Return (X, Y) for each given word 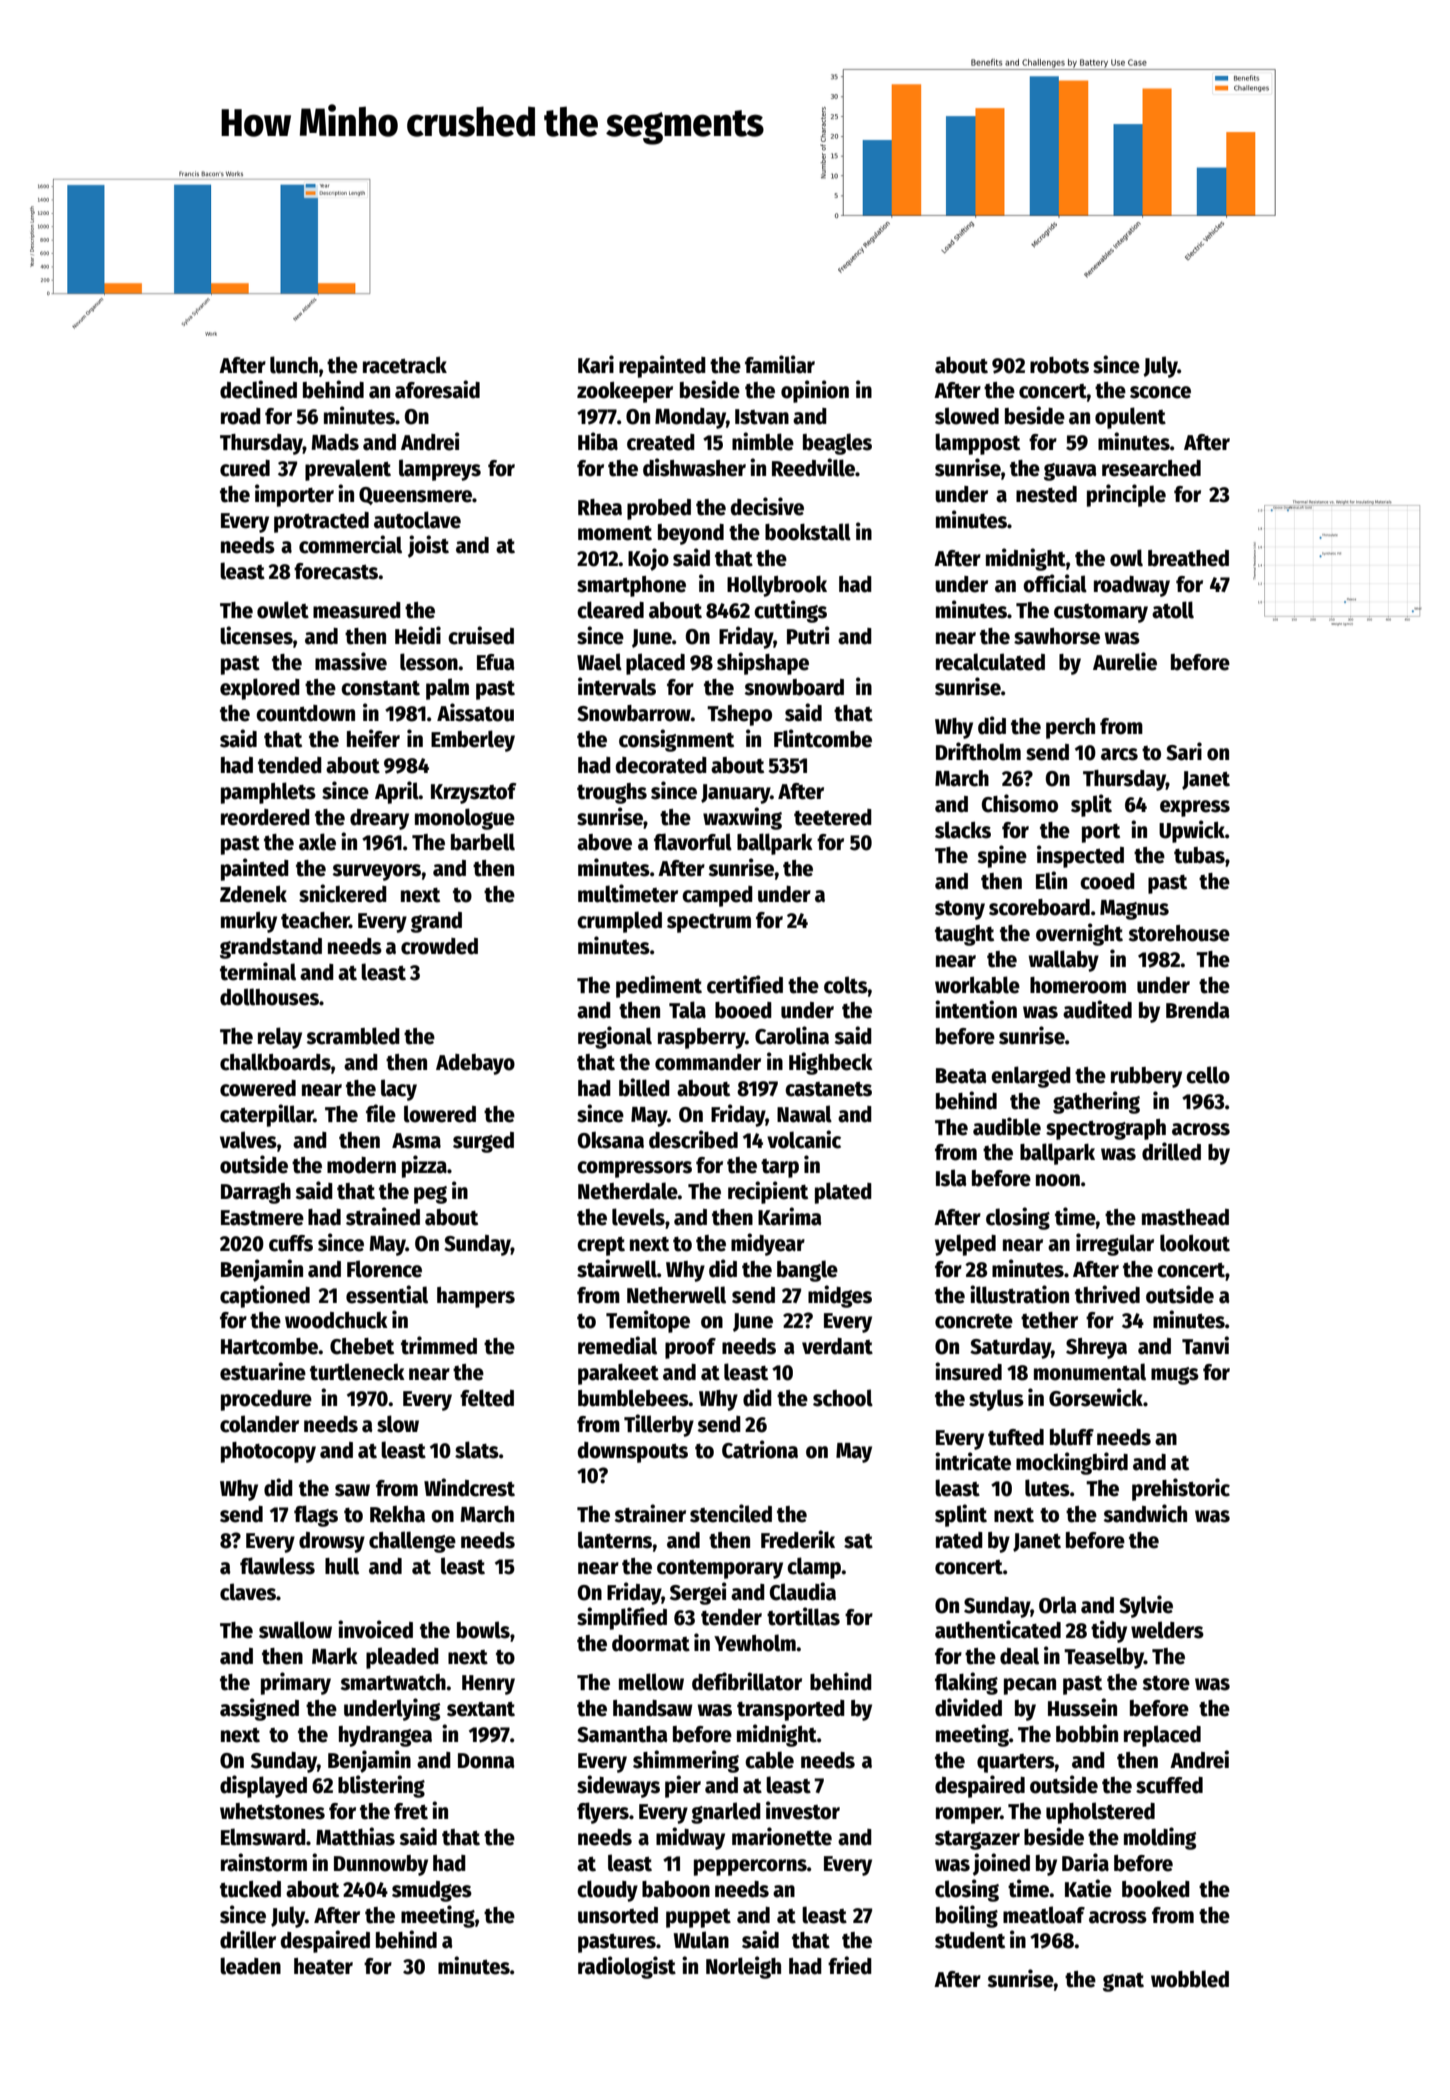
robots (1059, 365)
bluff (1072, 1437)
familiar (780, 364)
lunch (294, 365)
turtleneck (357, 1372)
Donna (486, 1761)
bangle (807, 1271)
